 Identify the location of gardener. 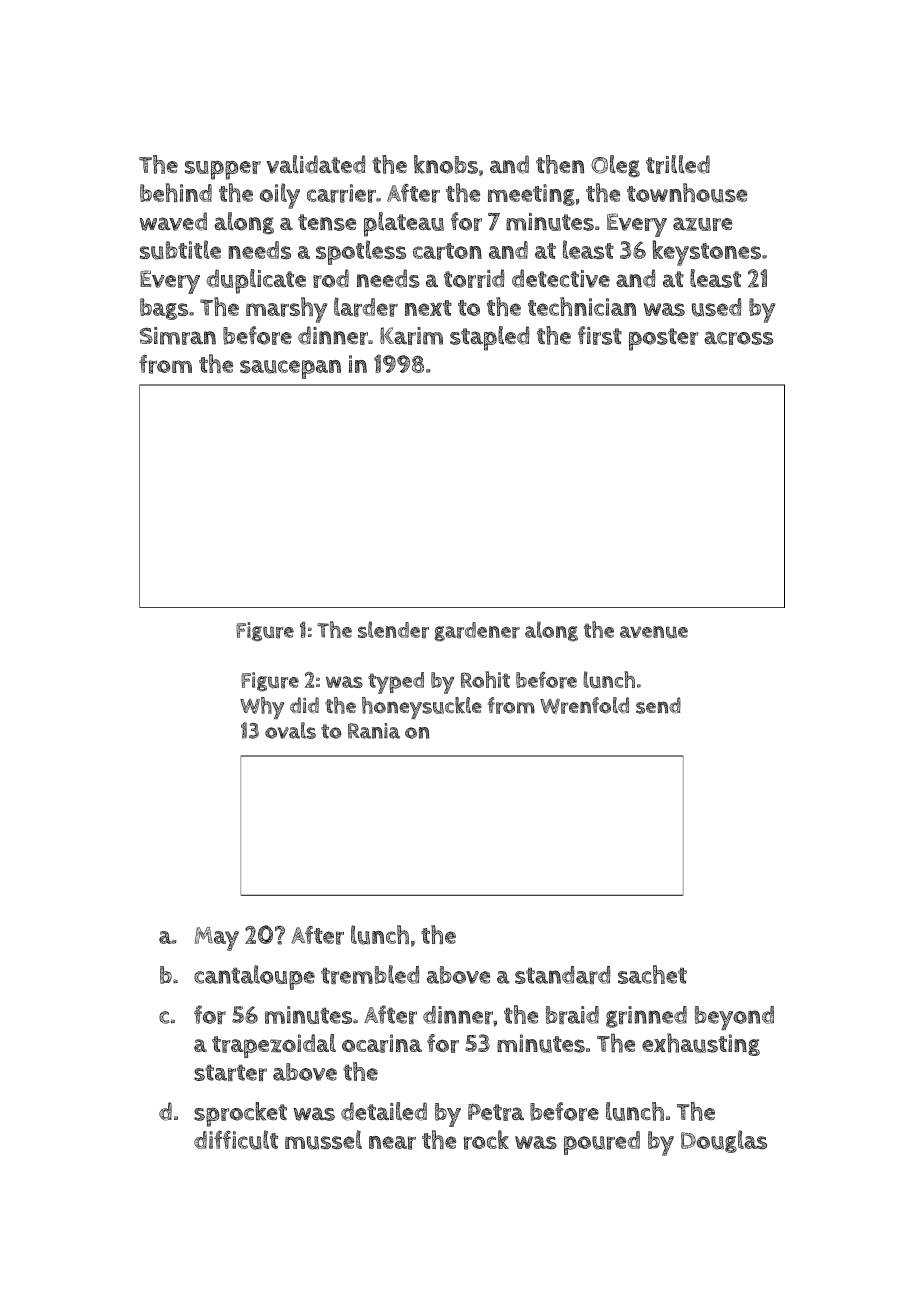
(477, 632).
